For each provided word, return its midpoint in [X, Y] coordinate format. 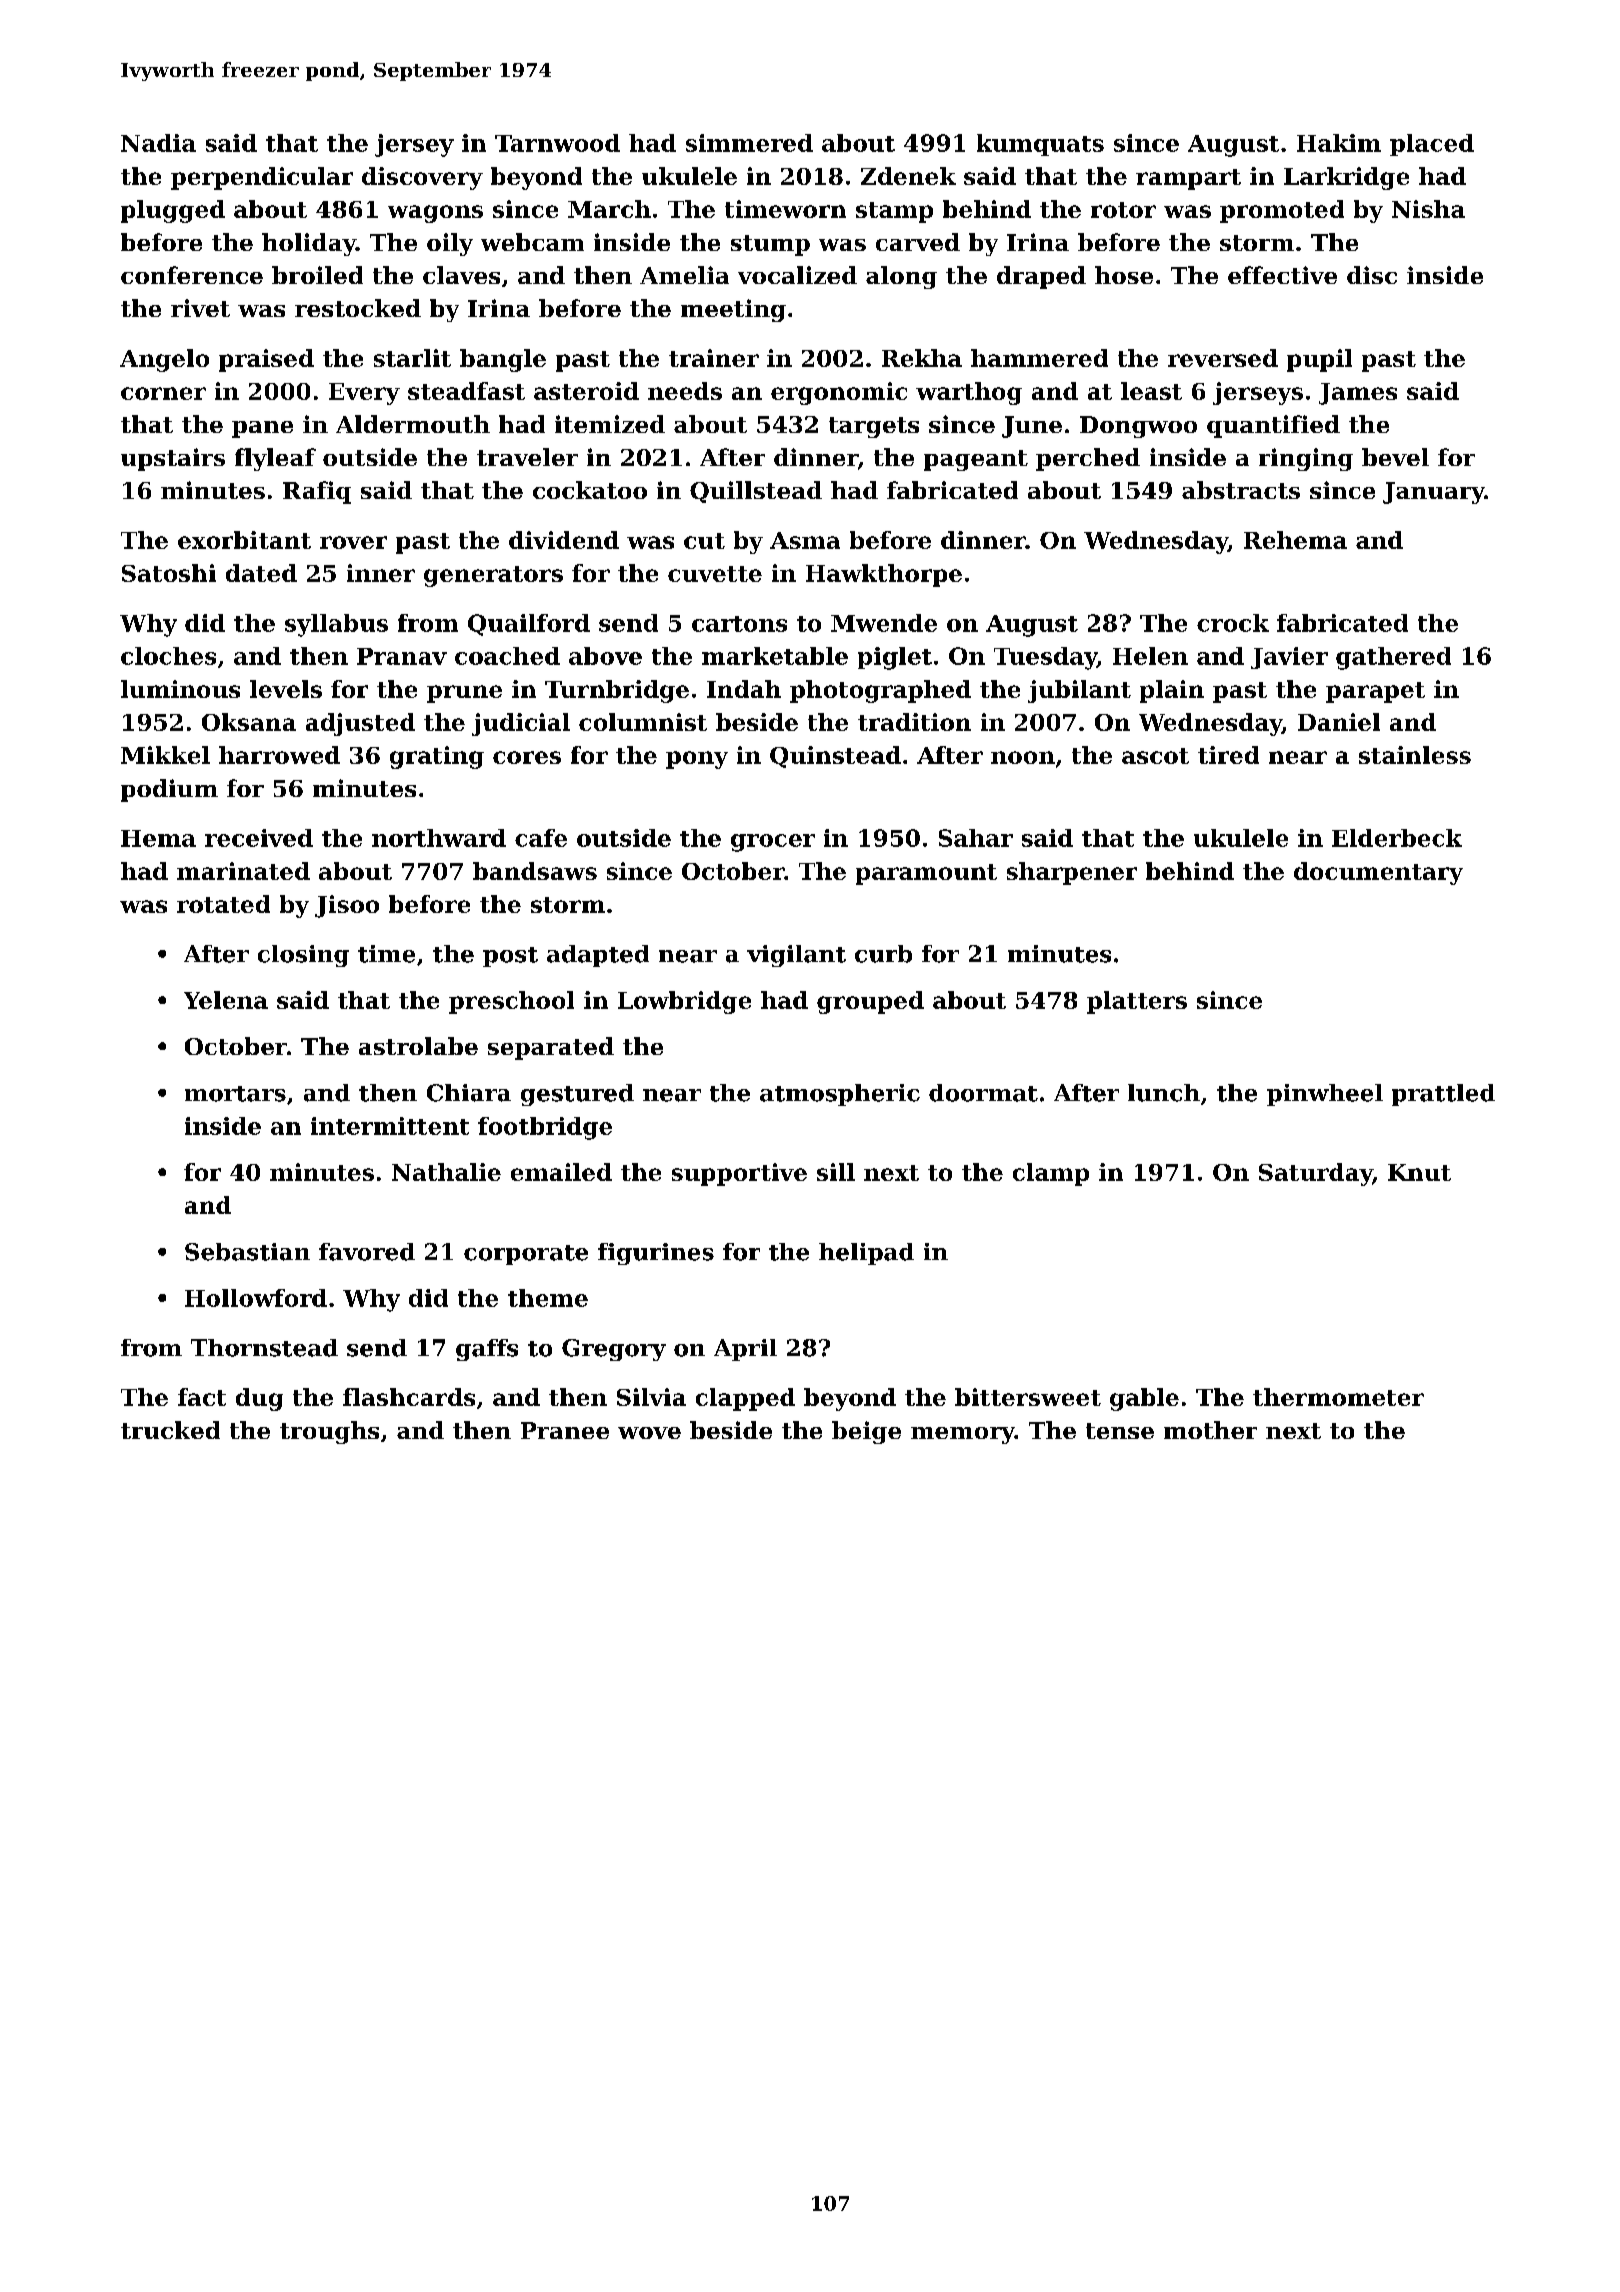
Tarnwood [557, 143]
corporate [526, 1255]
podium [169, 790]
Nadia [158, 143]
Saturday [1315, 1174]
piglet [895, 658]
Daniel [1339, 722]
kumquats [1040, 145]
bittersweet [1028, 1397]
